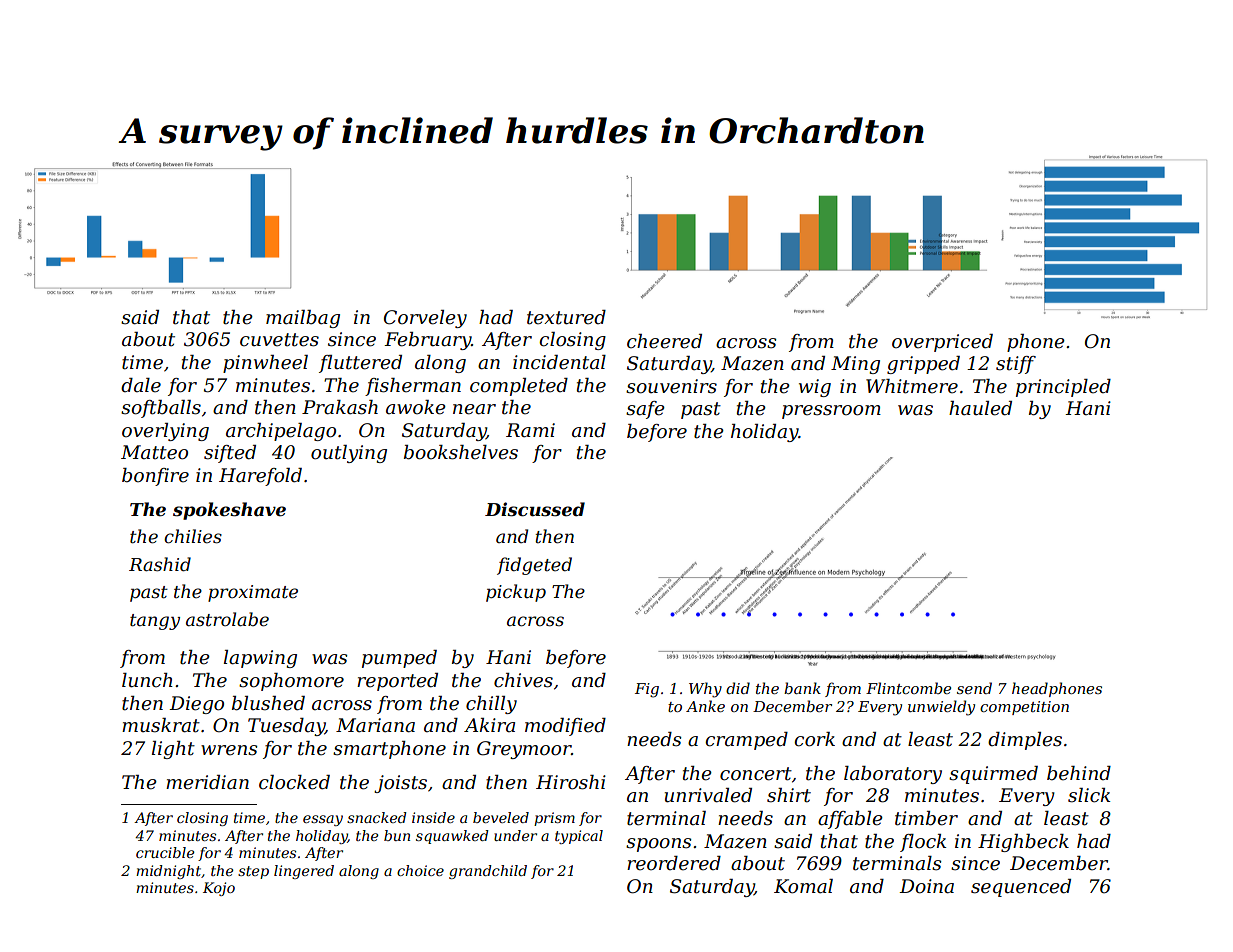  What do you see at coordinates (942, 343) in the image?
I see `overpriced` at bounding box center [942, 343].
